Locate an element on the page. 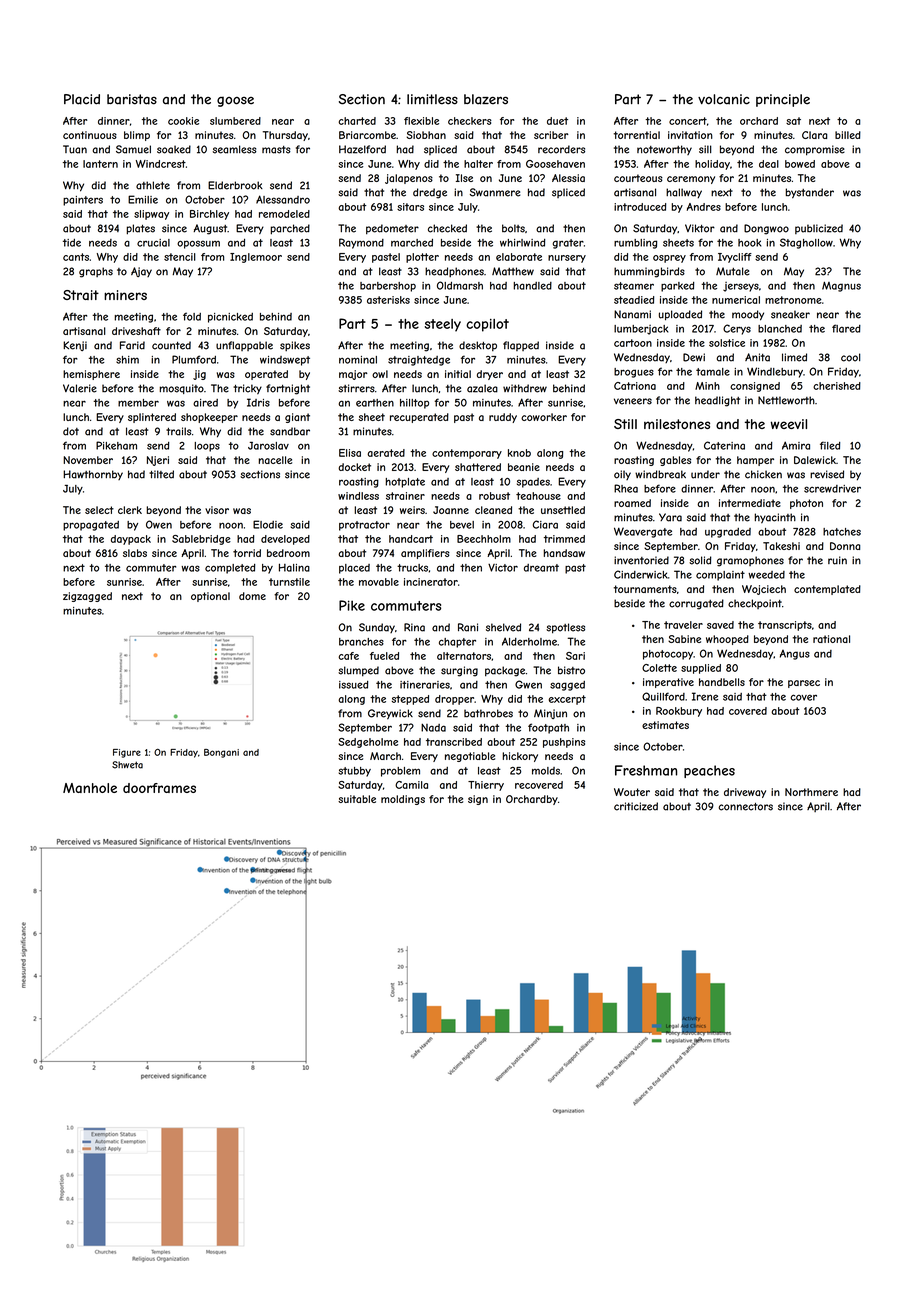 The image size is (924, 1308). hilltop is located at coordinates (414, 404).
